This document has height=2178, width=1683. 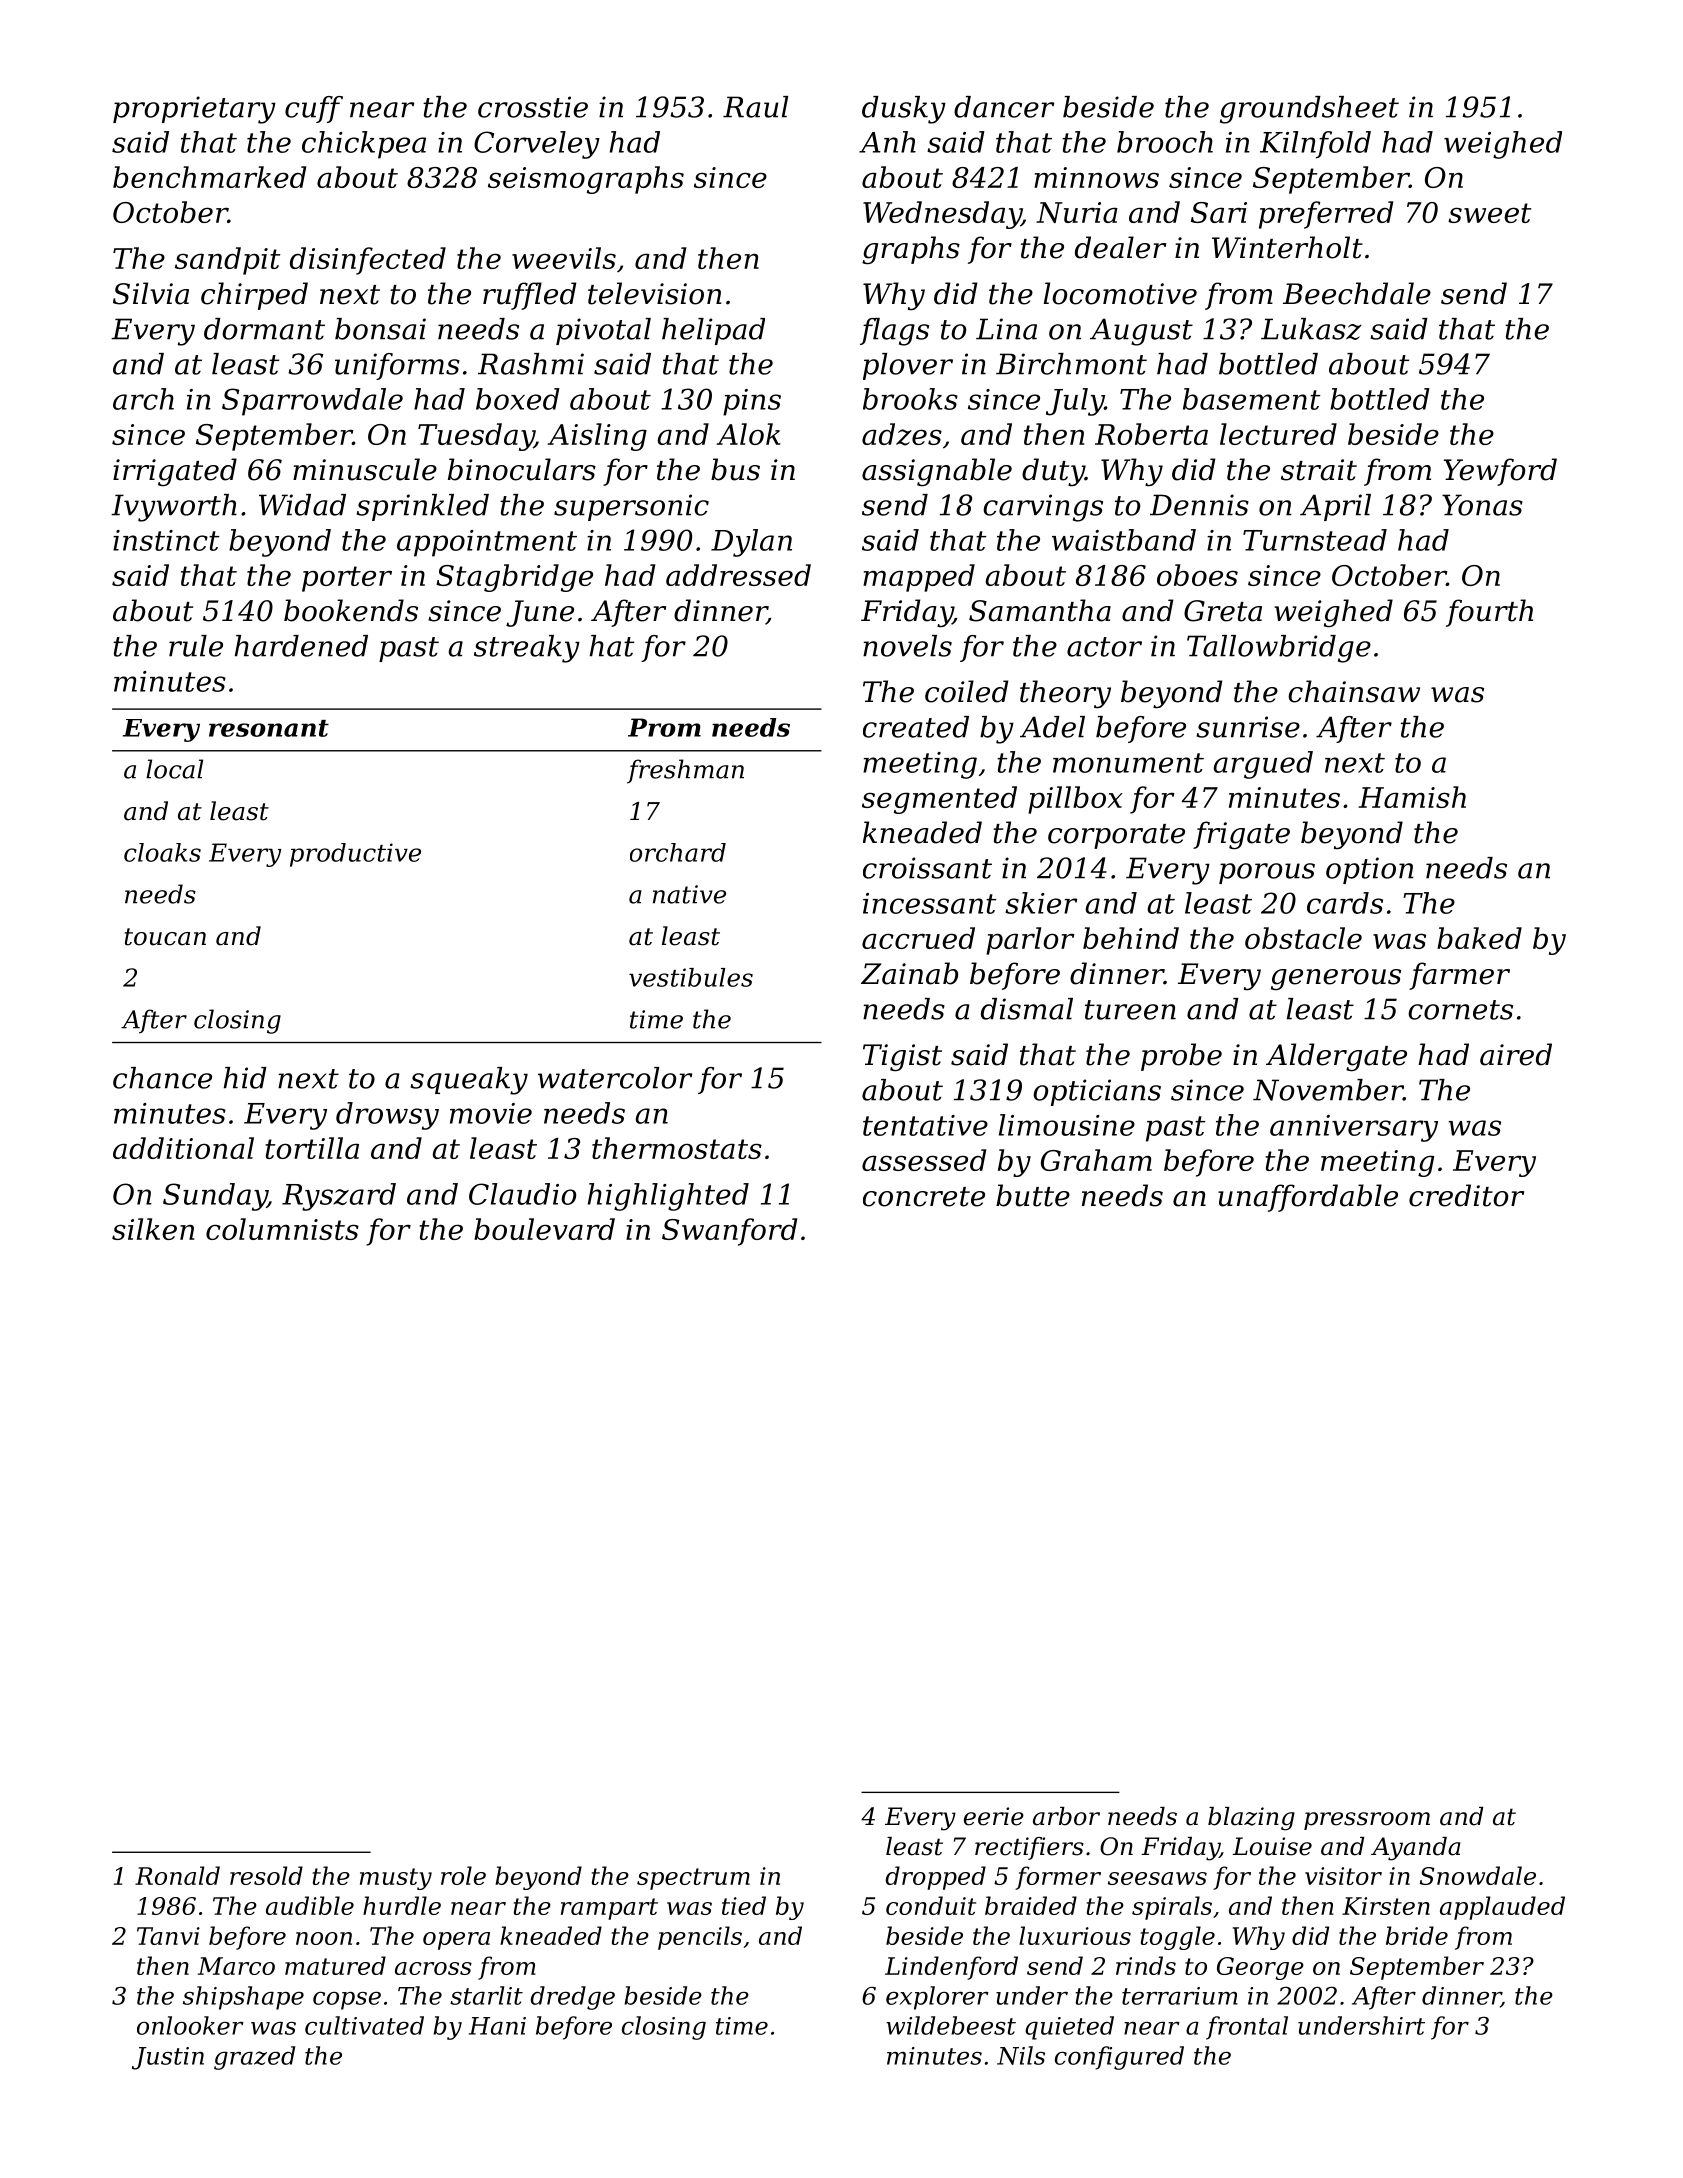 I want to click on creditor, so click(x=1466, y=1195).
